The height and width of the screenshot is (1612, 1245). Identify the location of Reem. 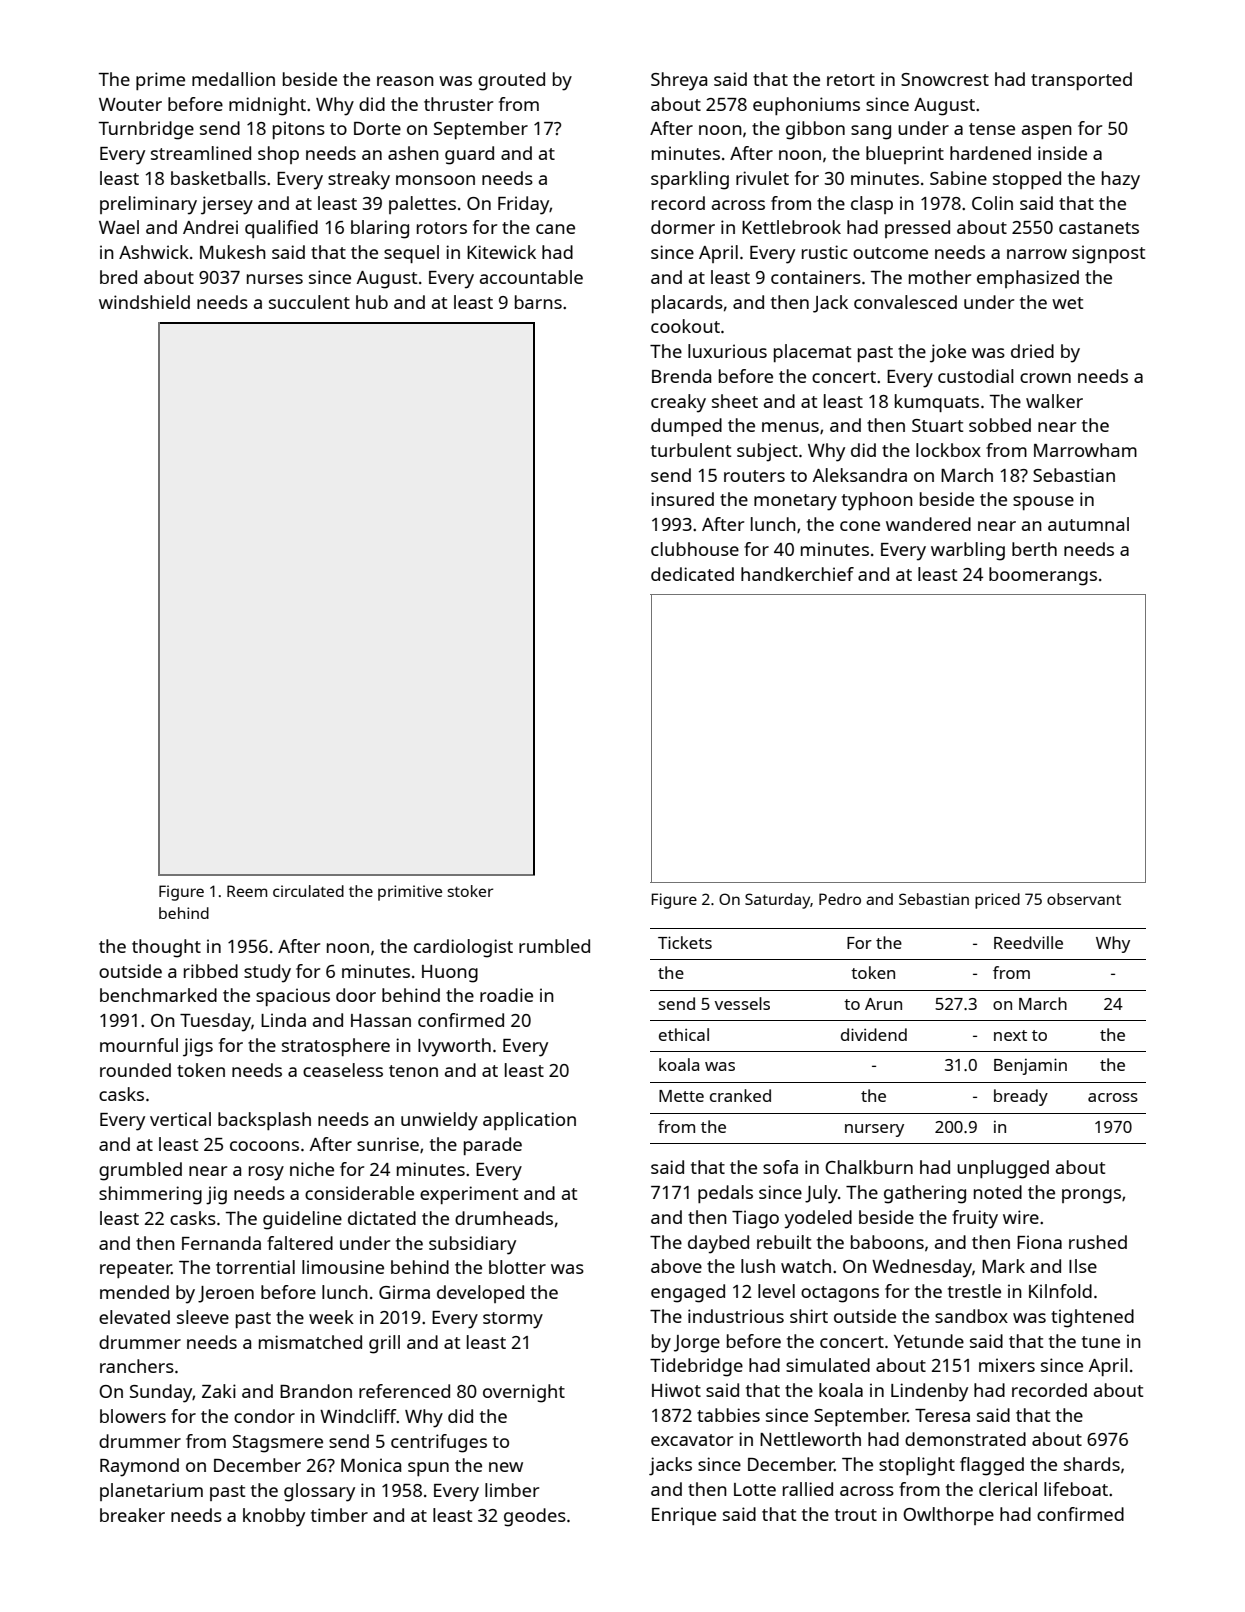
(247, 891).
